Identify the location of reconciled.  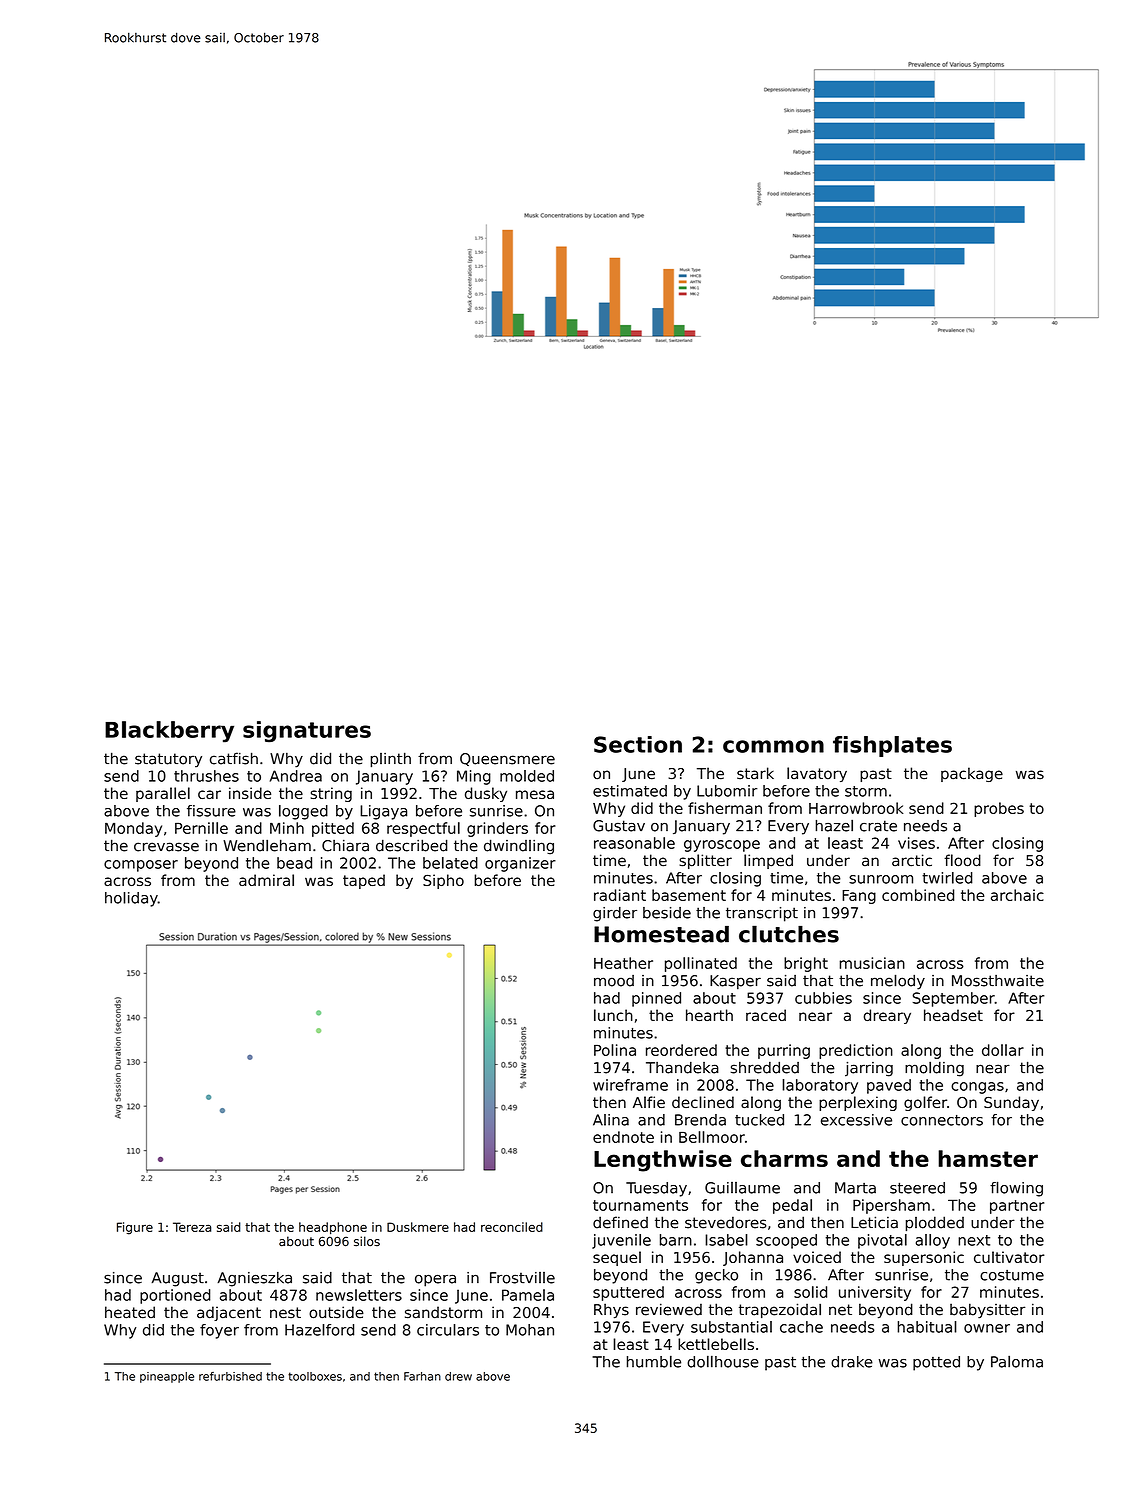
(512, 1227).
